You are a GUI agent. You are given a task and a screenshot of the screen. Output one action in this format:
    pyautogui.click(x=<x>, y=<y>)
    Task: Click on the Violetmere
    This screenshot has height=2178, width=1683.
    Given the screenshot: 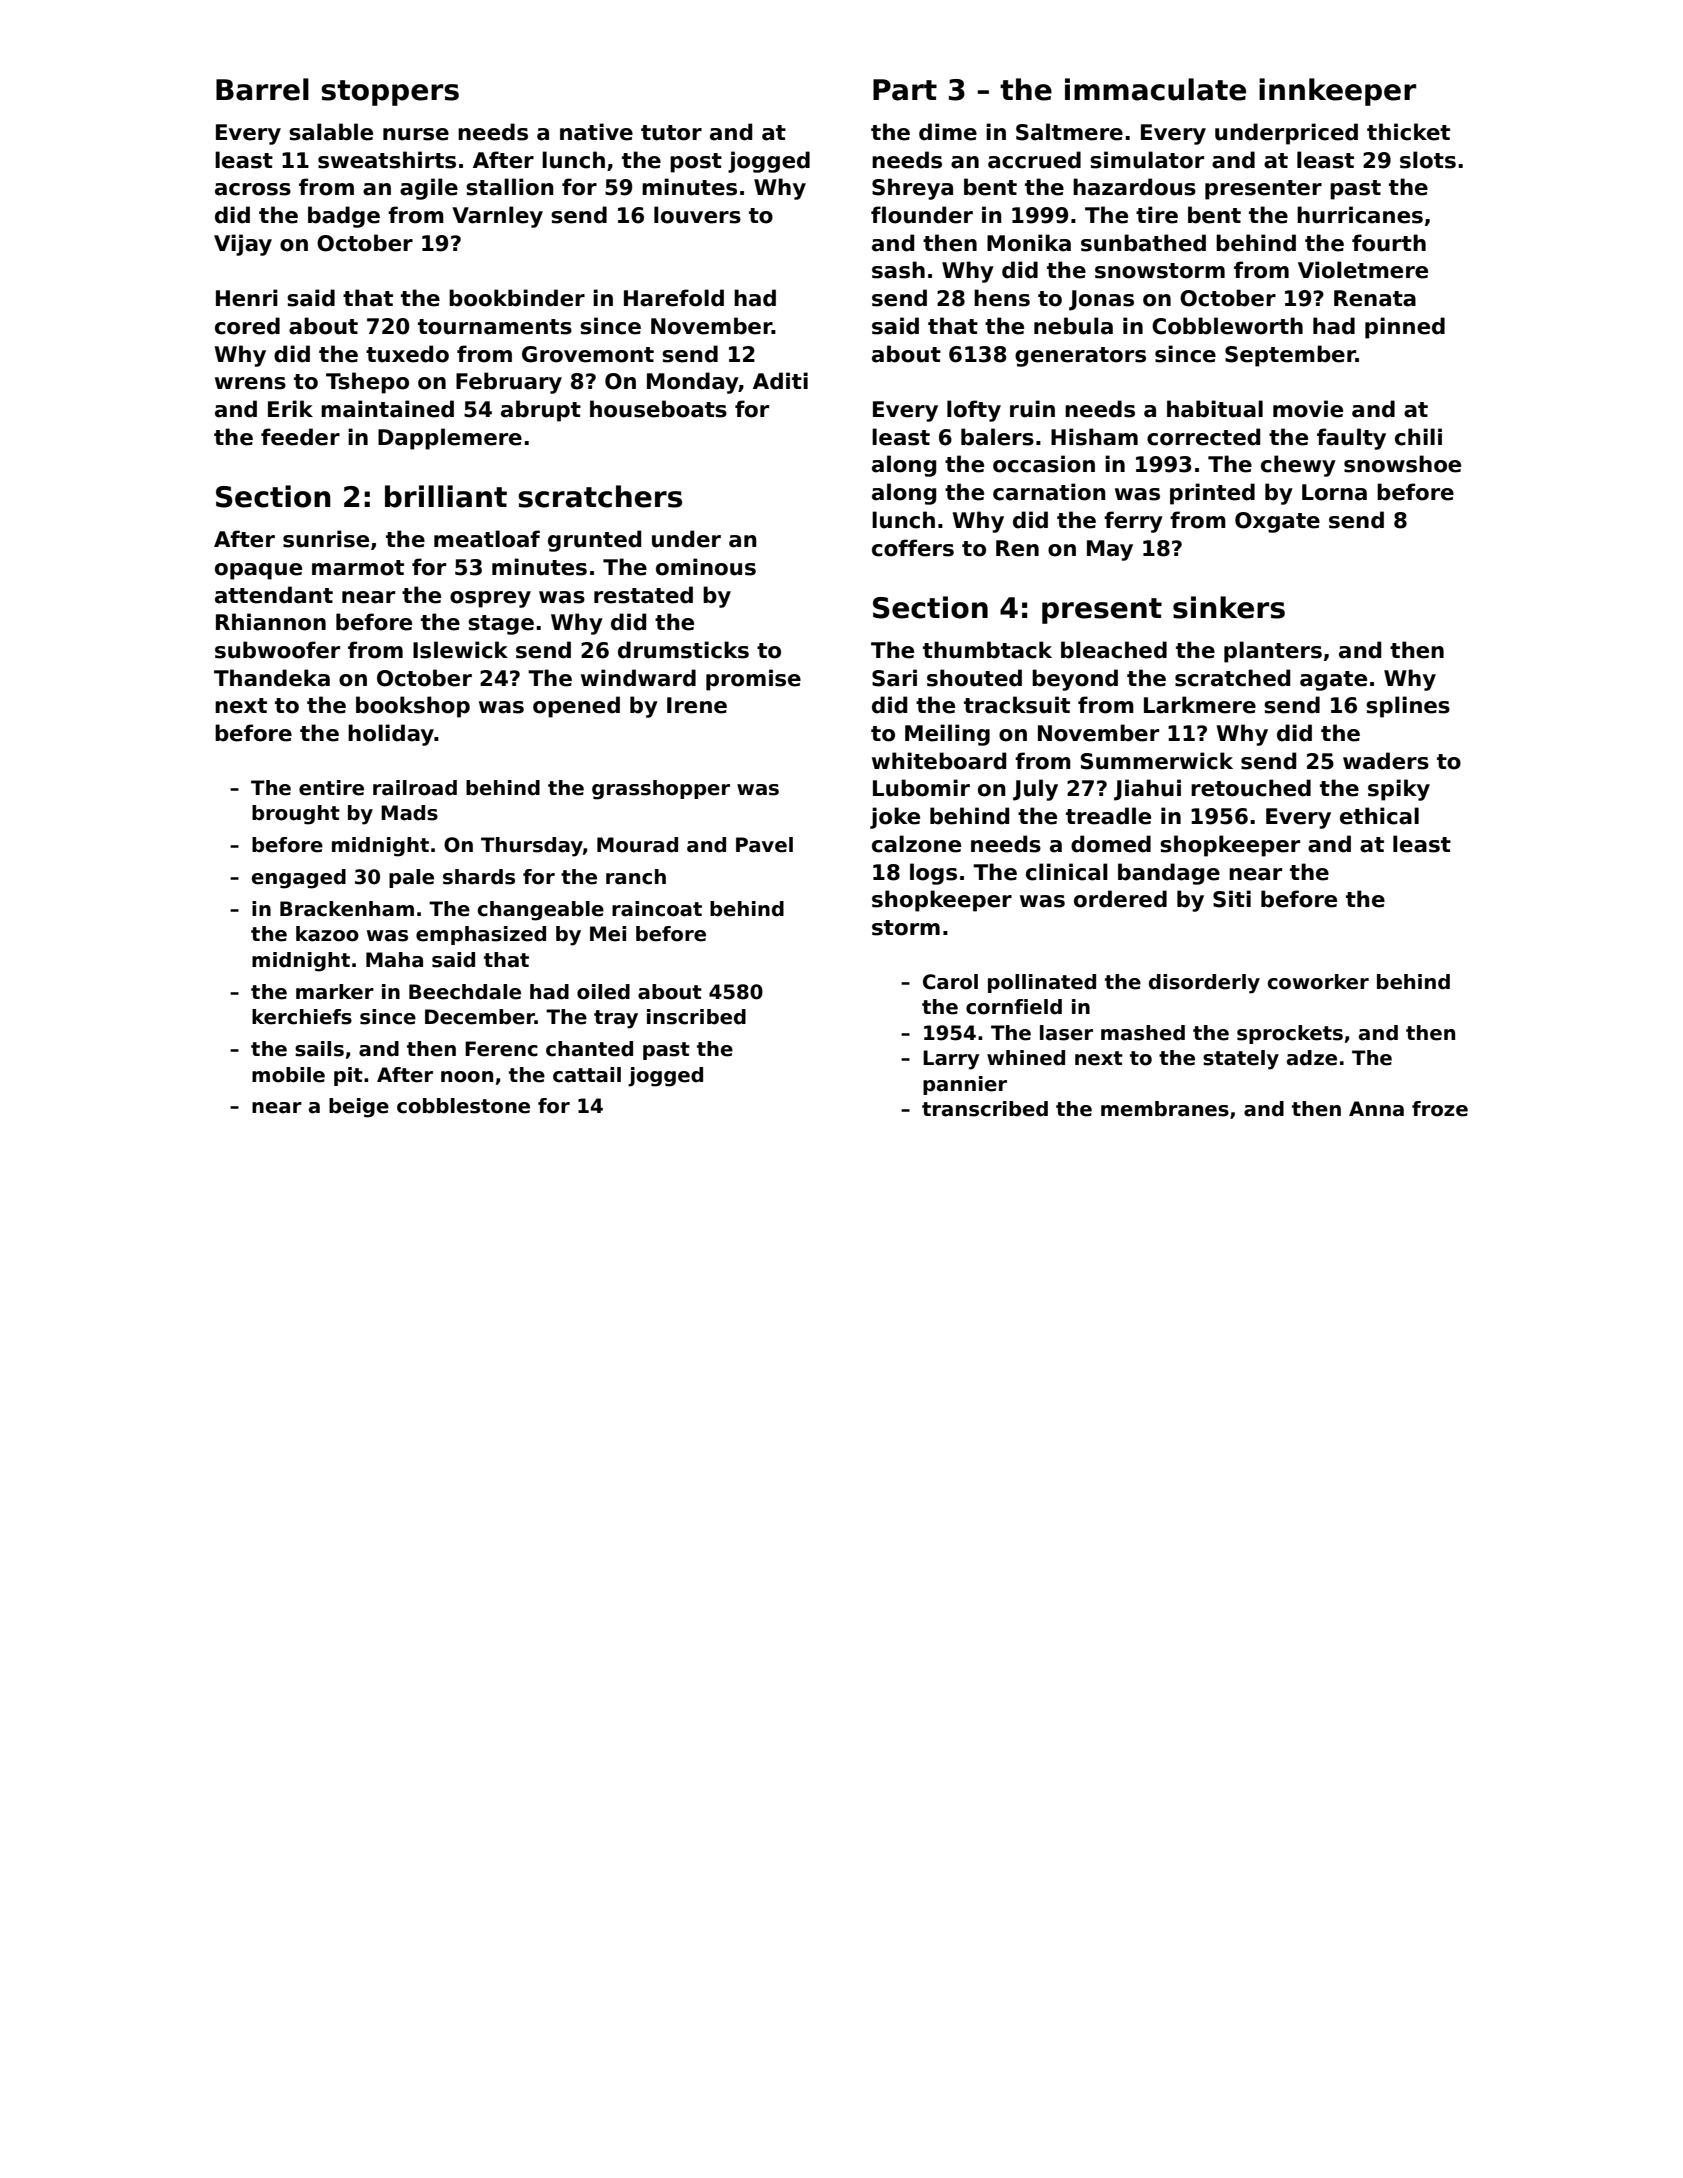 What is the action you would take?
    pyautogui.click(x=1363, y=270)
